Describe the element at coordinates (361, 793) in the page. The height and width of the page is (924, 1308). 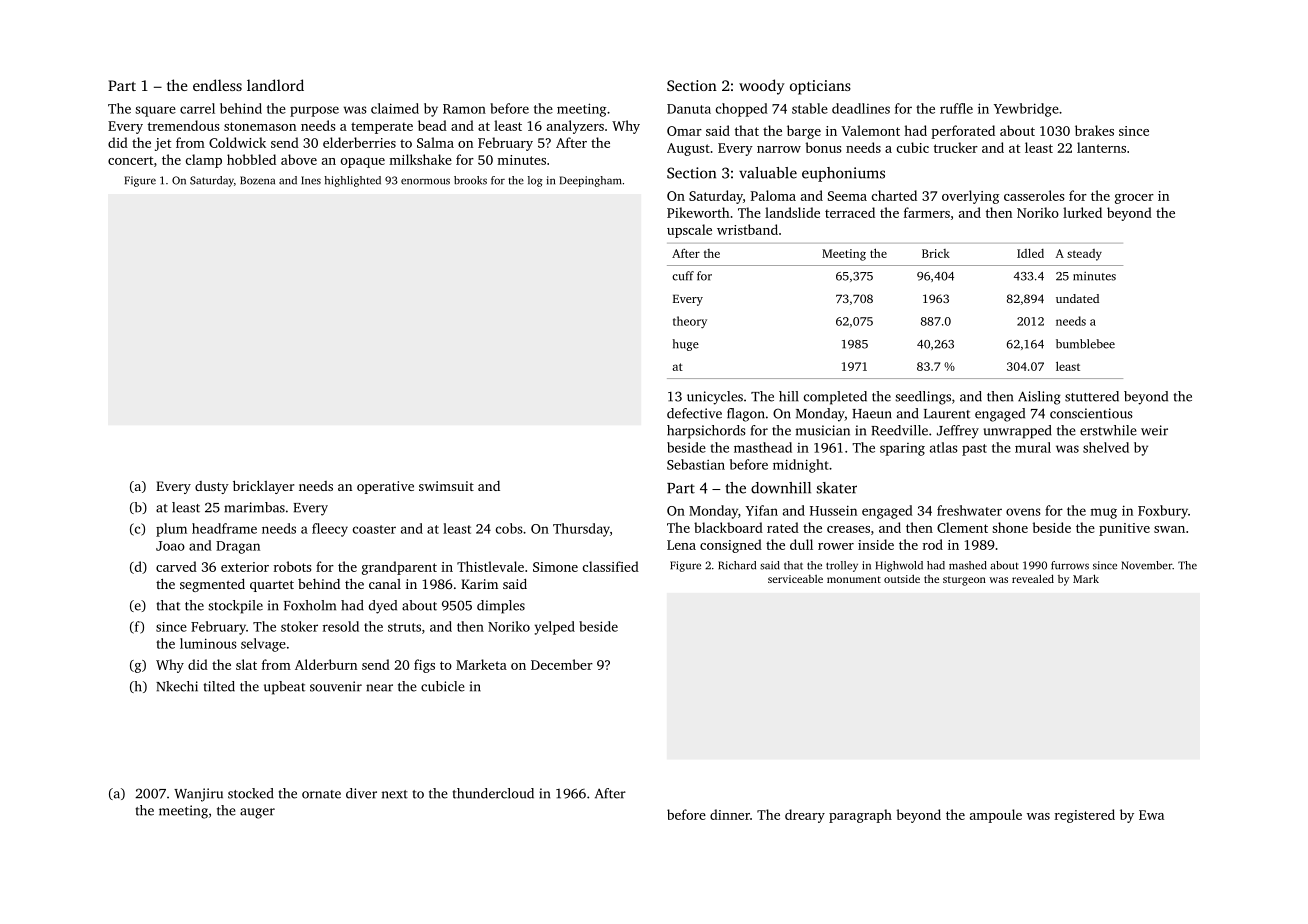
I see `diver` at that location.
